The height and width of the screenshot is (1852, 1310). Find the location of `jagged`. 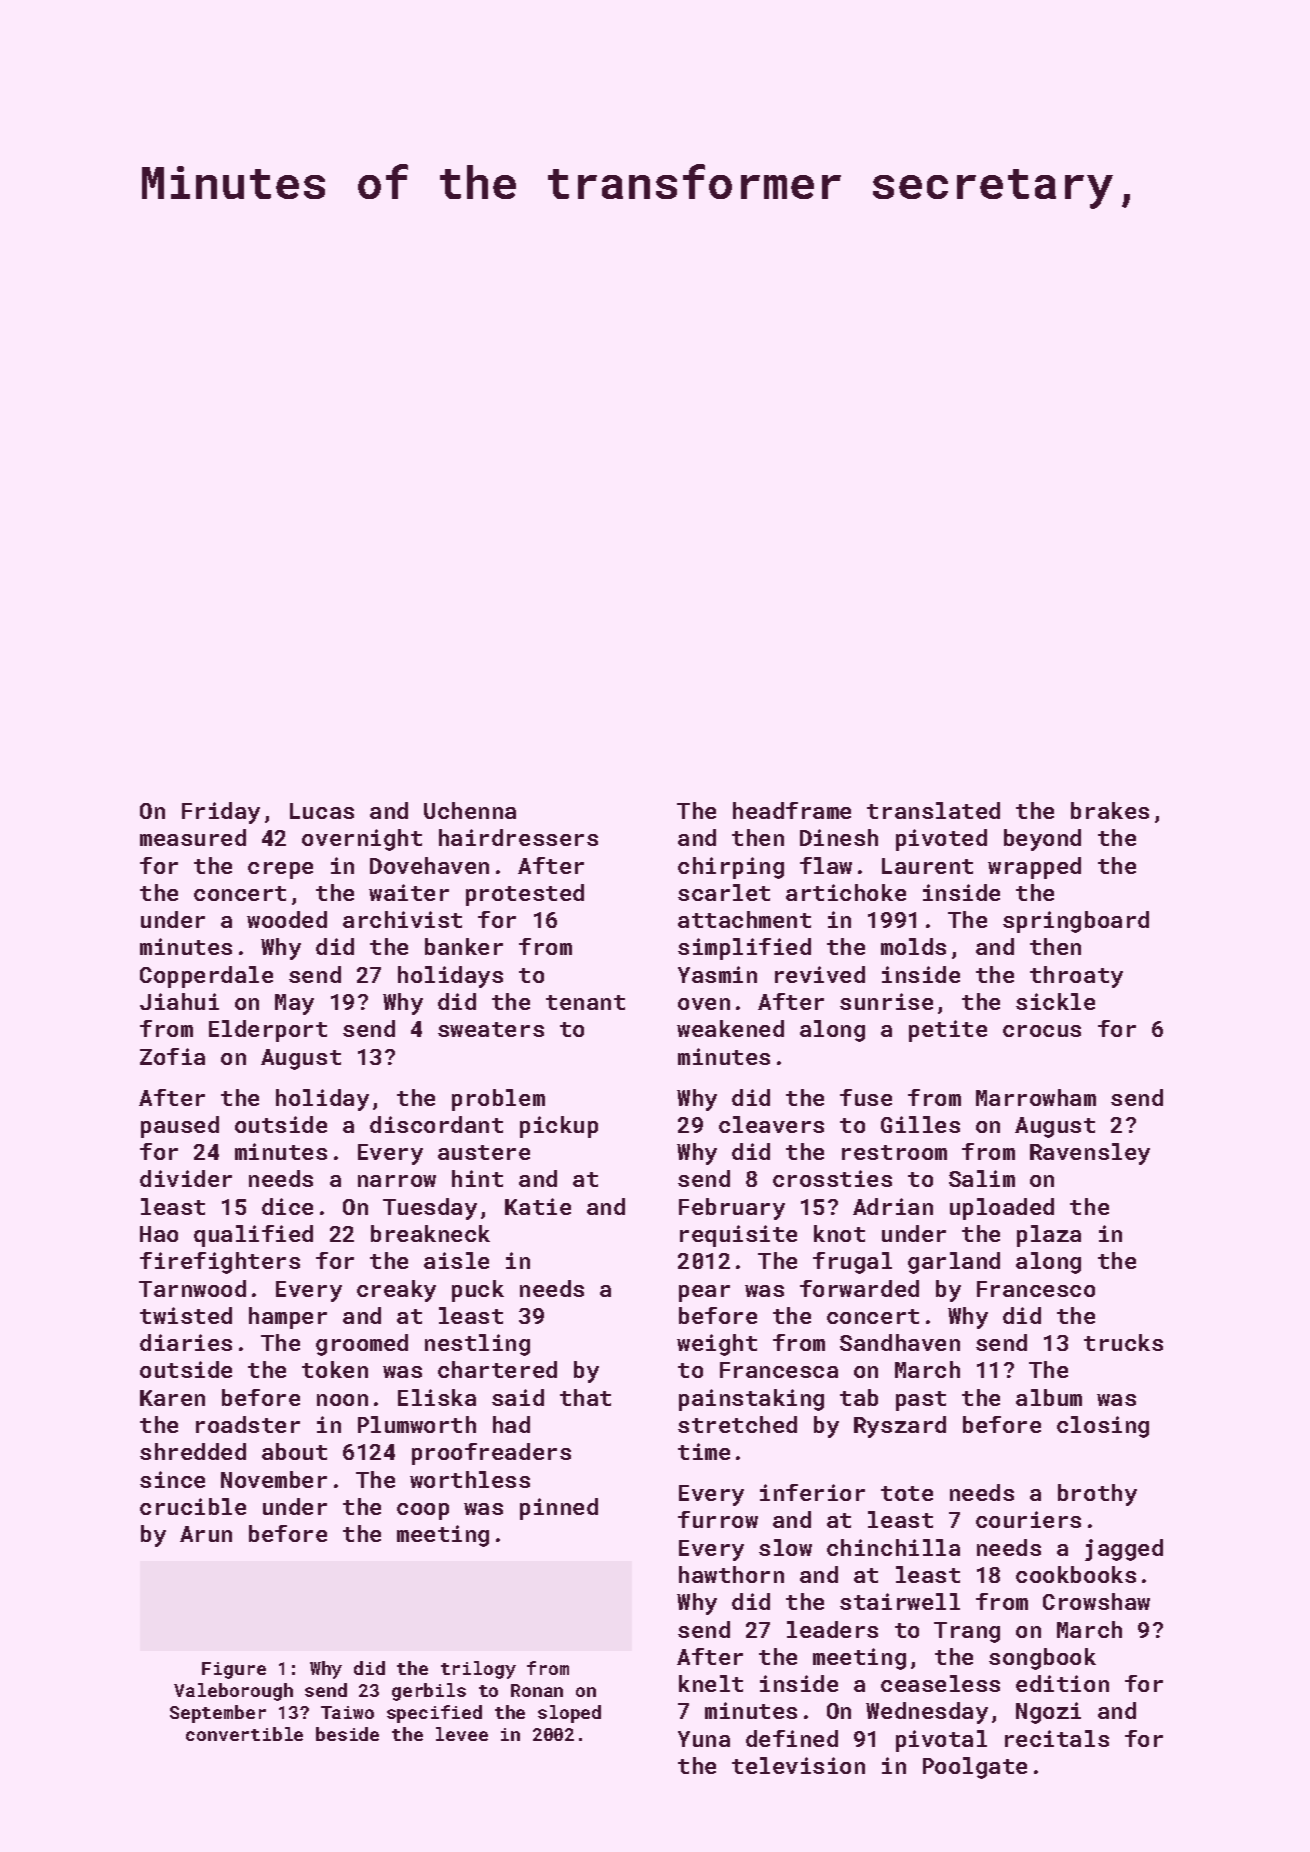

jagged is located at coordinates (1124, 1550).
